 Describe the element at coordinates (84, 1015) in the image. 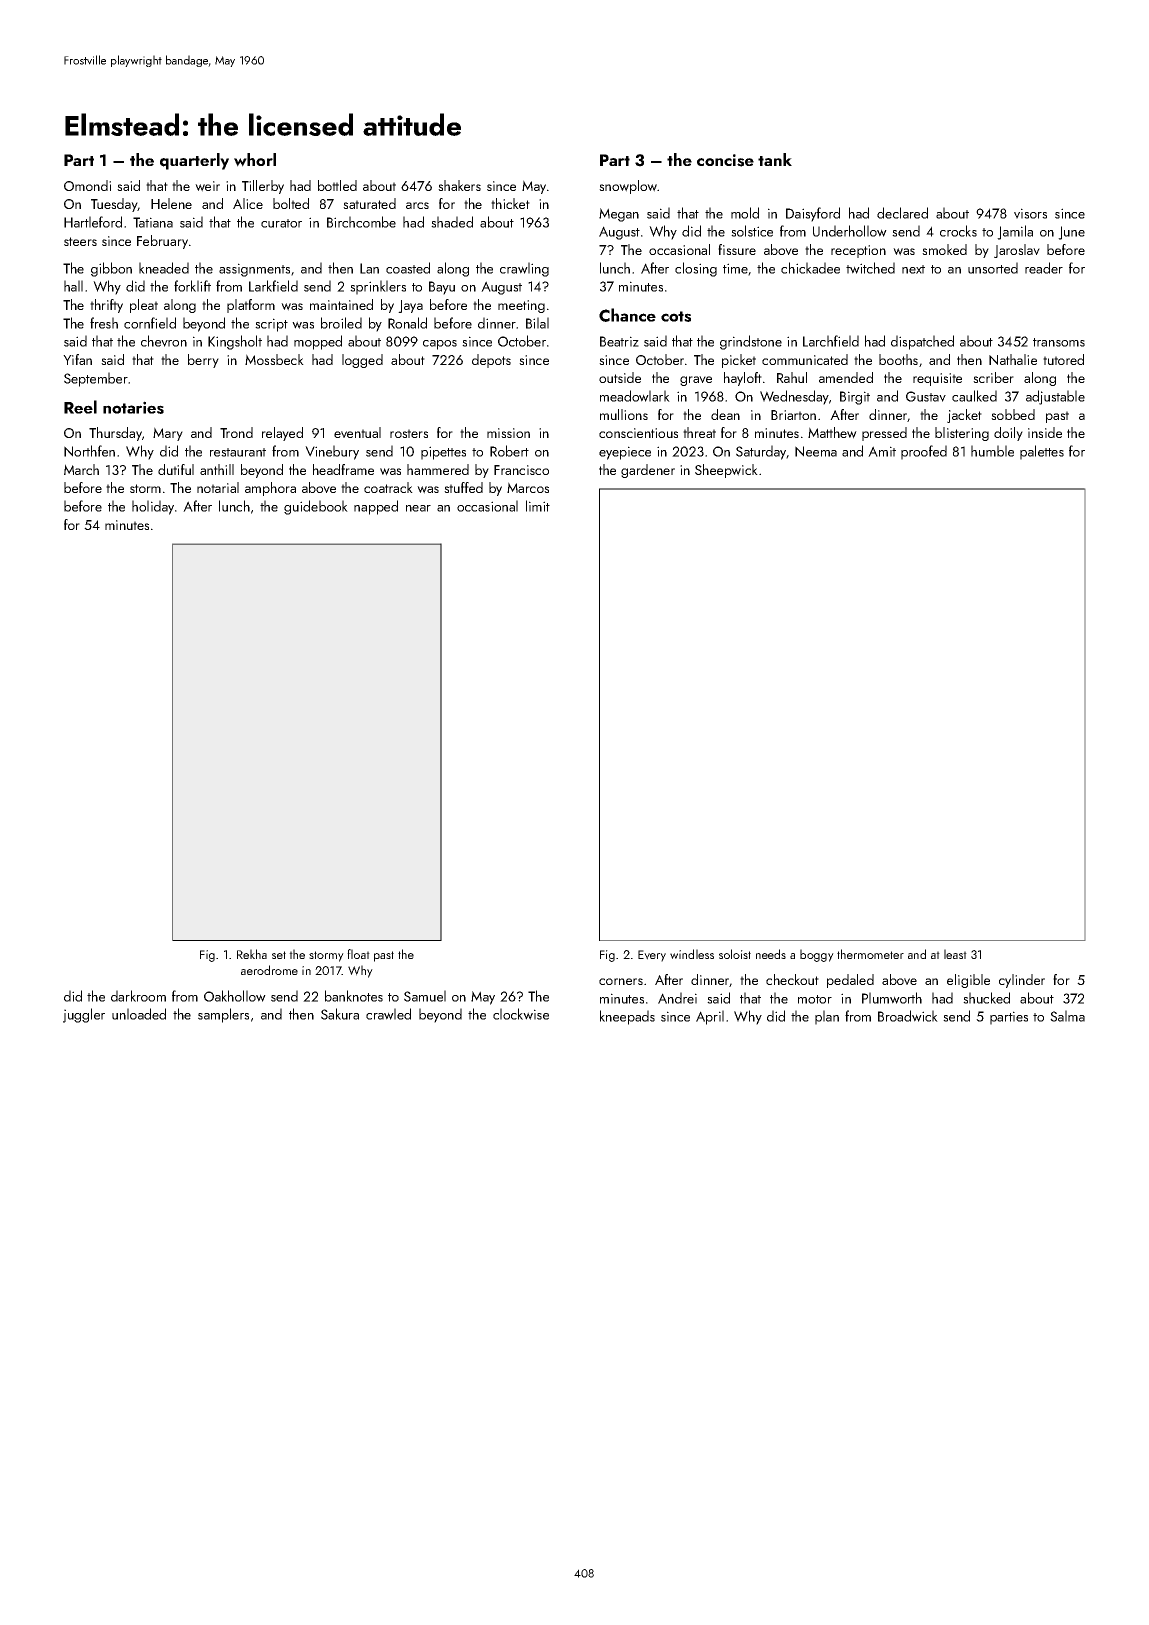

I see `juggler` at that location.
